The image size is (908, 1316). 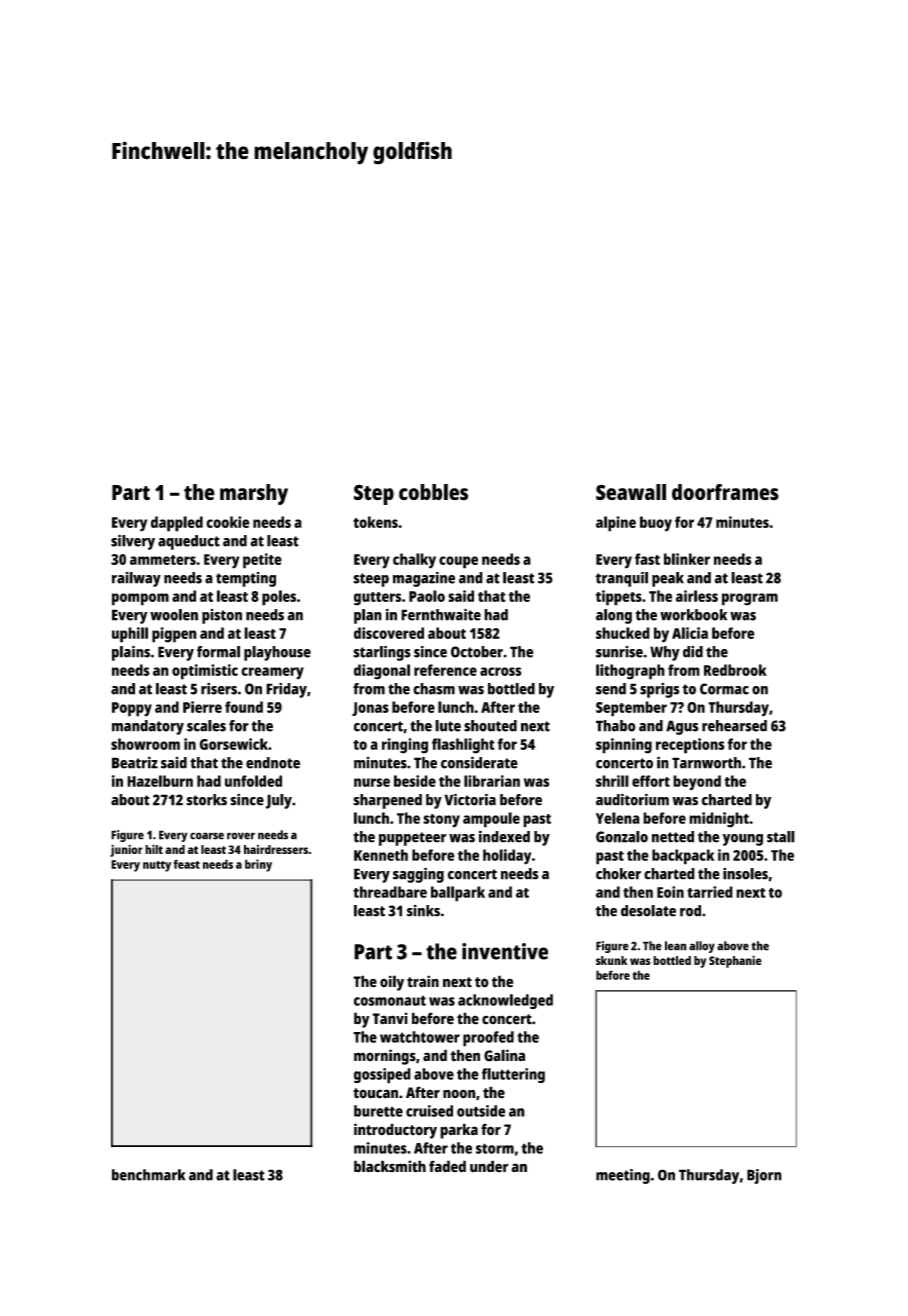 What do you see at coordinates (507, 857) in the document?
I see `holiday` at bounding box center [507, 857].
